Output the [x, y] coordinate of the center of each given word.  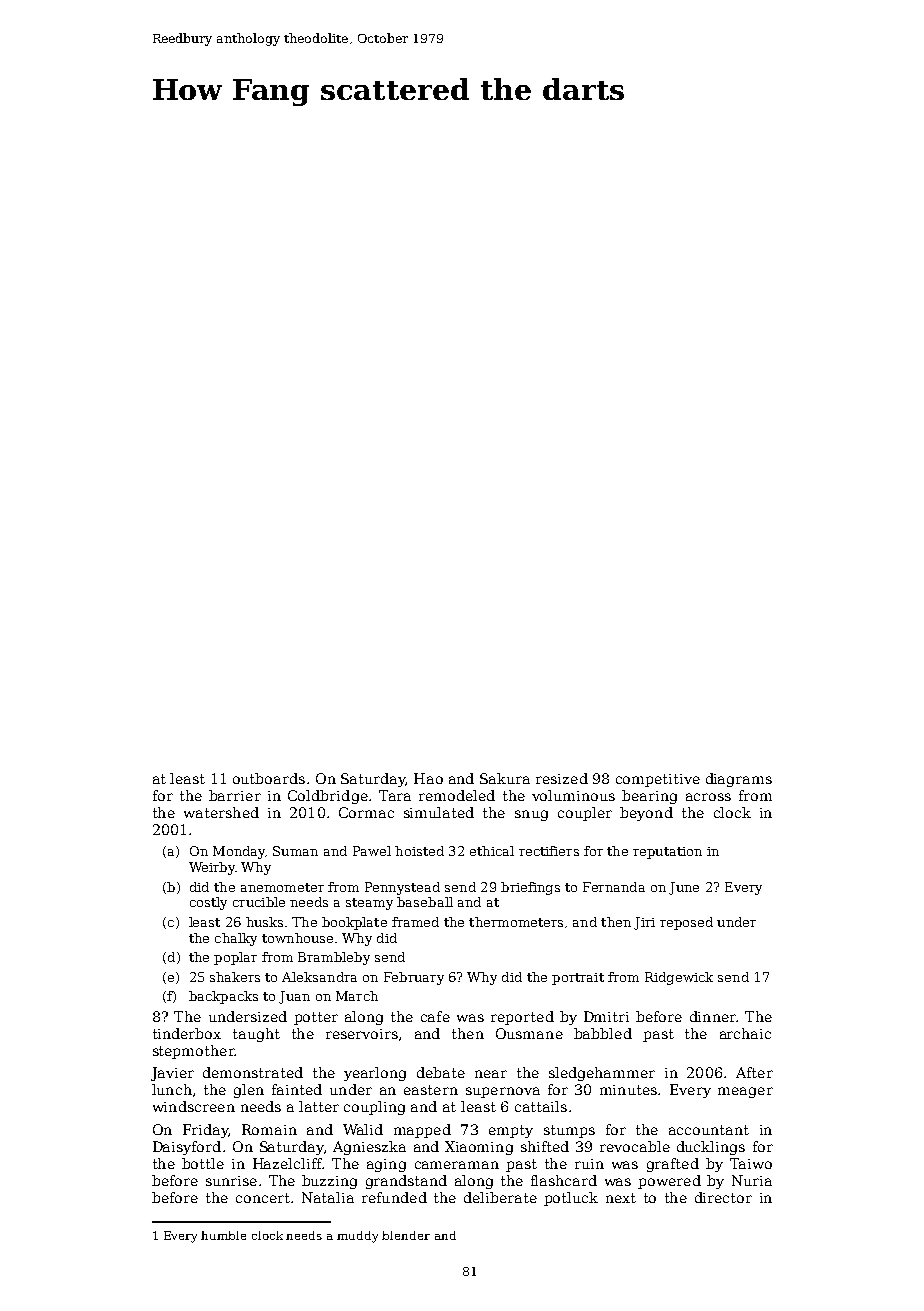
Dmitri [606, 1016]
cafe [435, 1016]
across [708, 797]
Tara [395, 795]
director [723, 1197]
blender [406, 1235]
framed [415, 922]
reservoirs [362, 1034]
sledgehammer [602, 1074]
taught [256, 1035]
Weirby [212, 868]
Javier [172, 1074]
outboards [269, 778]
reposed [686, 923]
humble [223, 1235]
